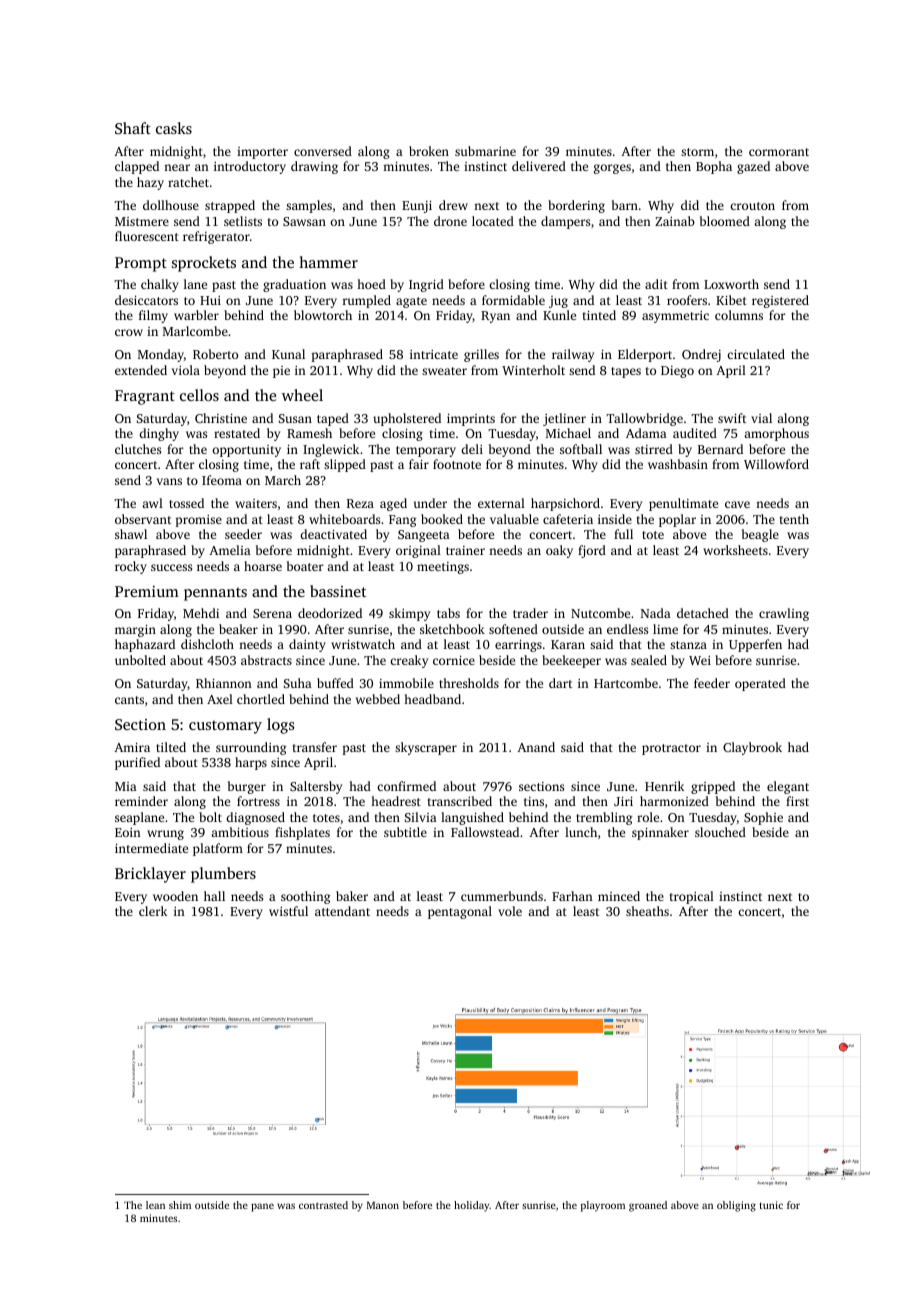  I want to click on samples, so click(309, 206).
